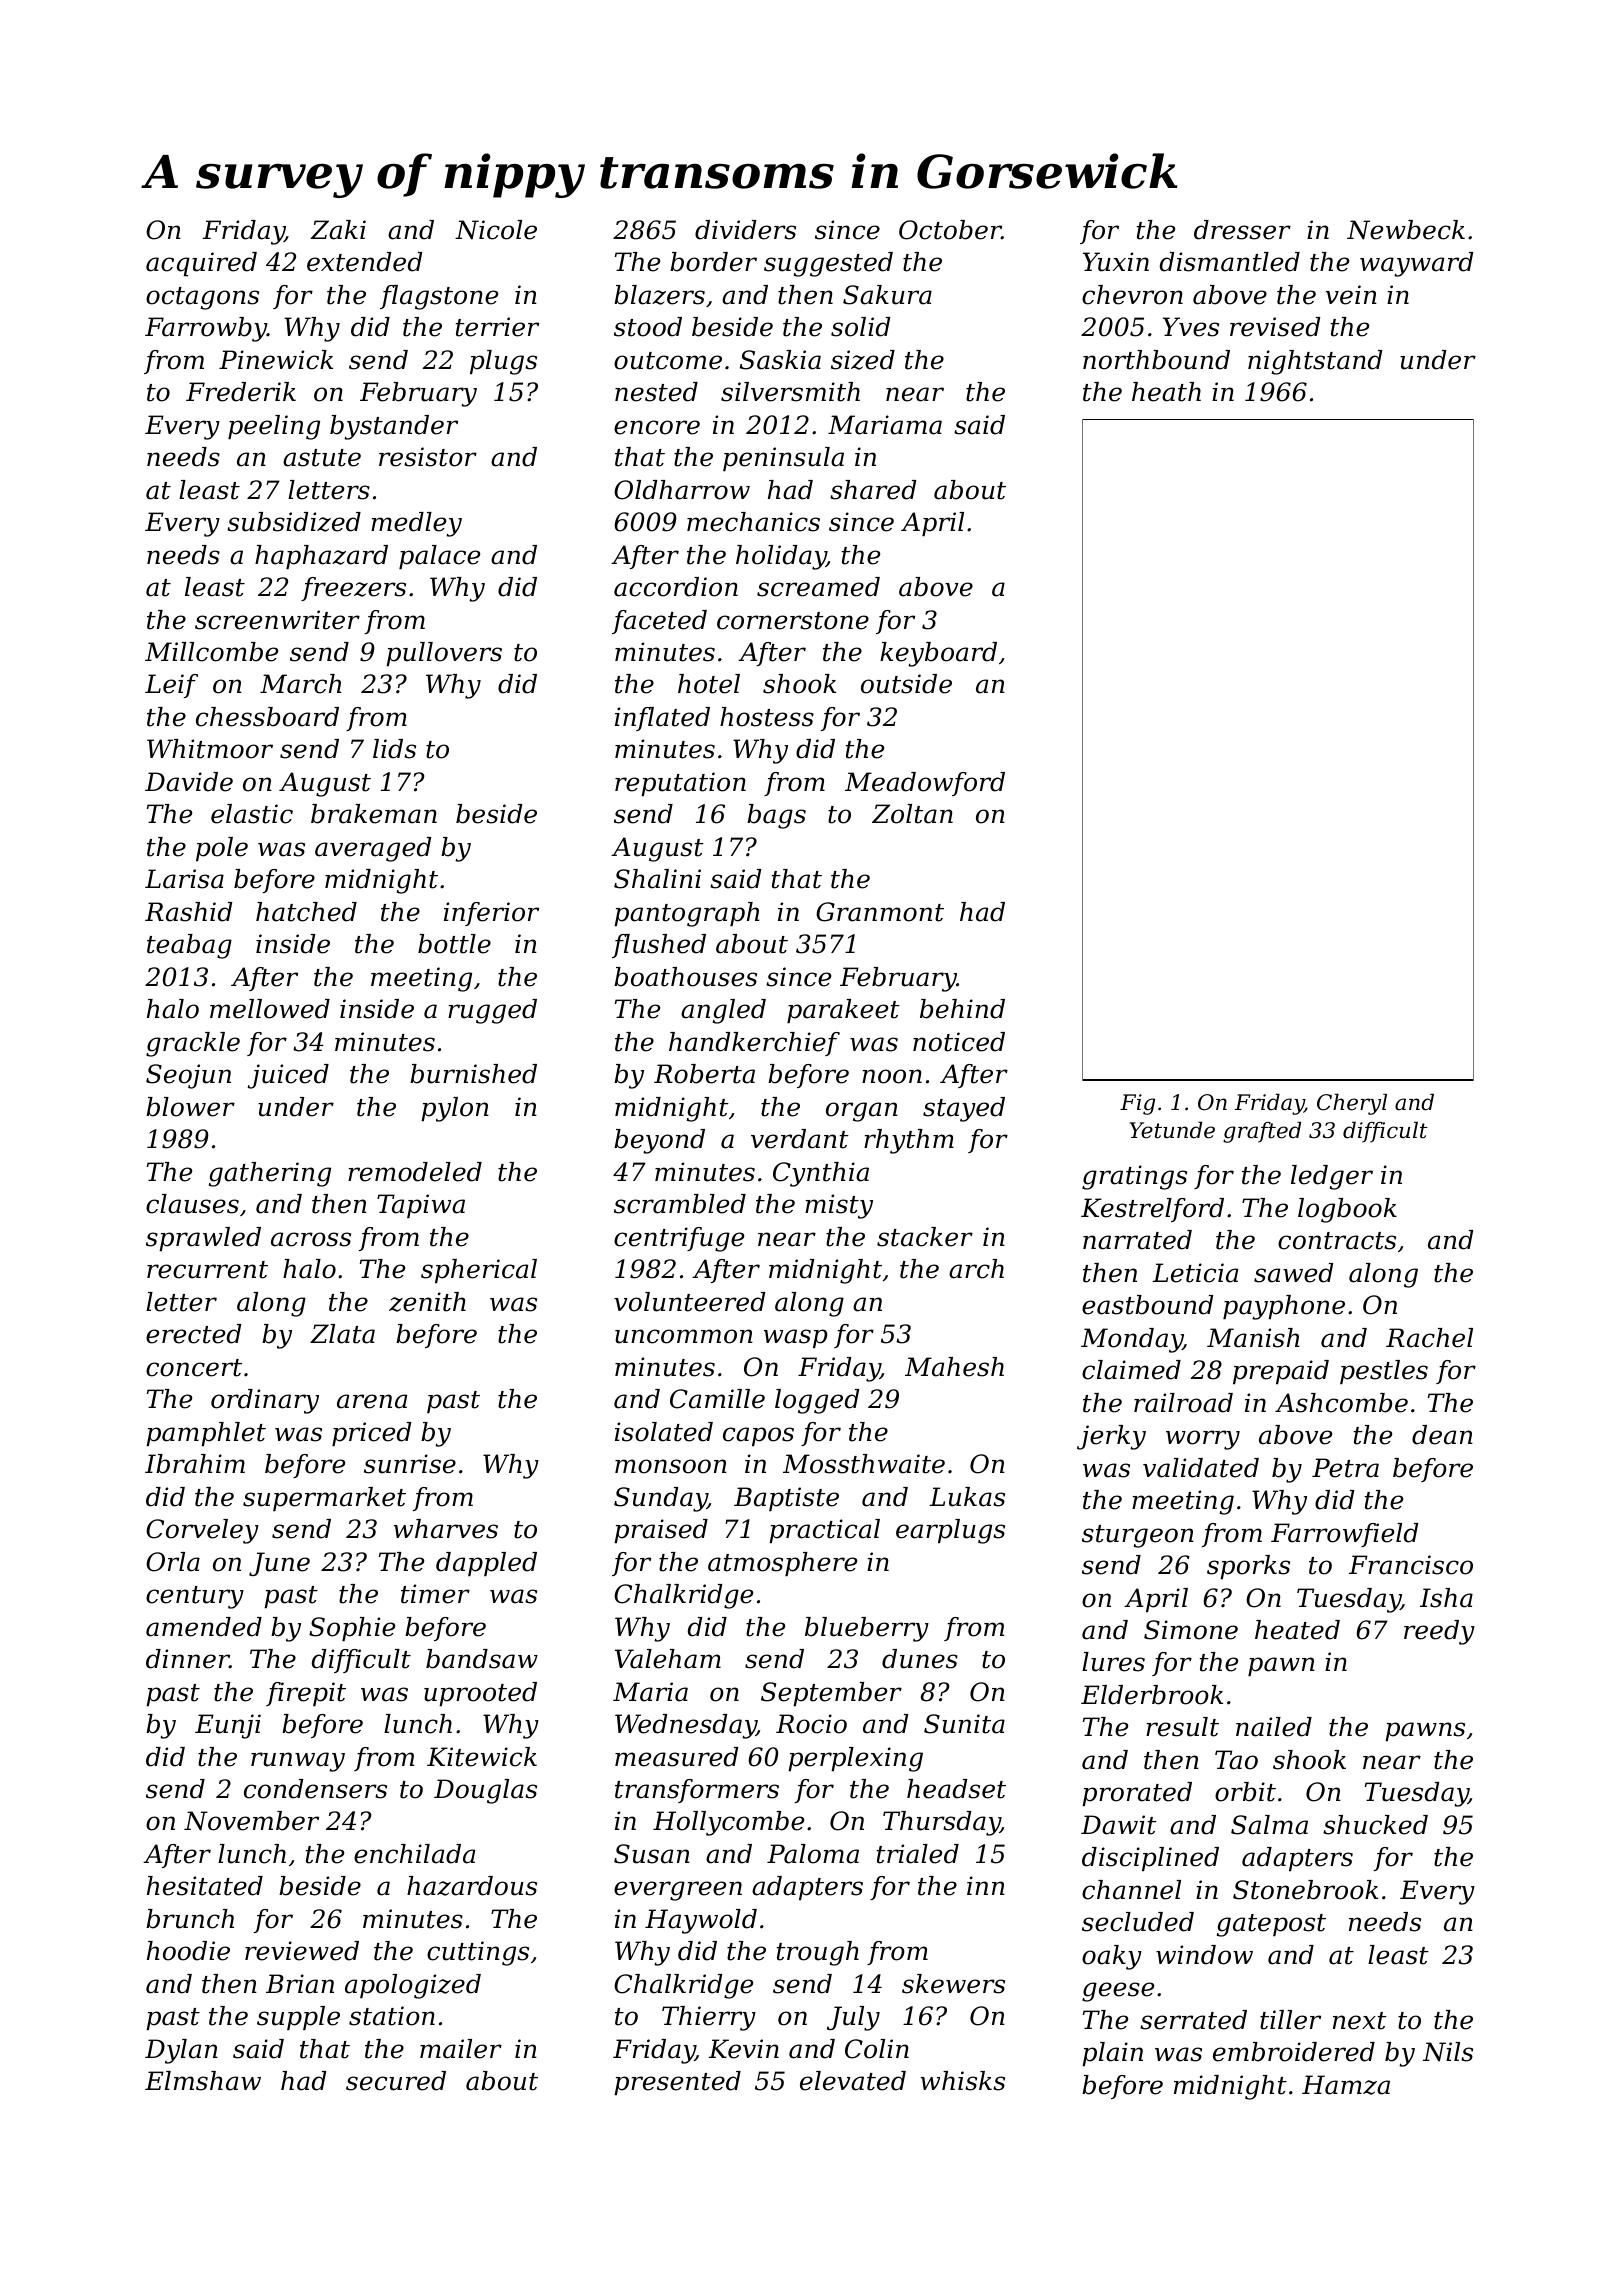 This screenshot has height=2292, width=1620. I want to click on boathouses, so click(685, 977).
